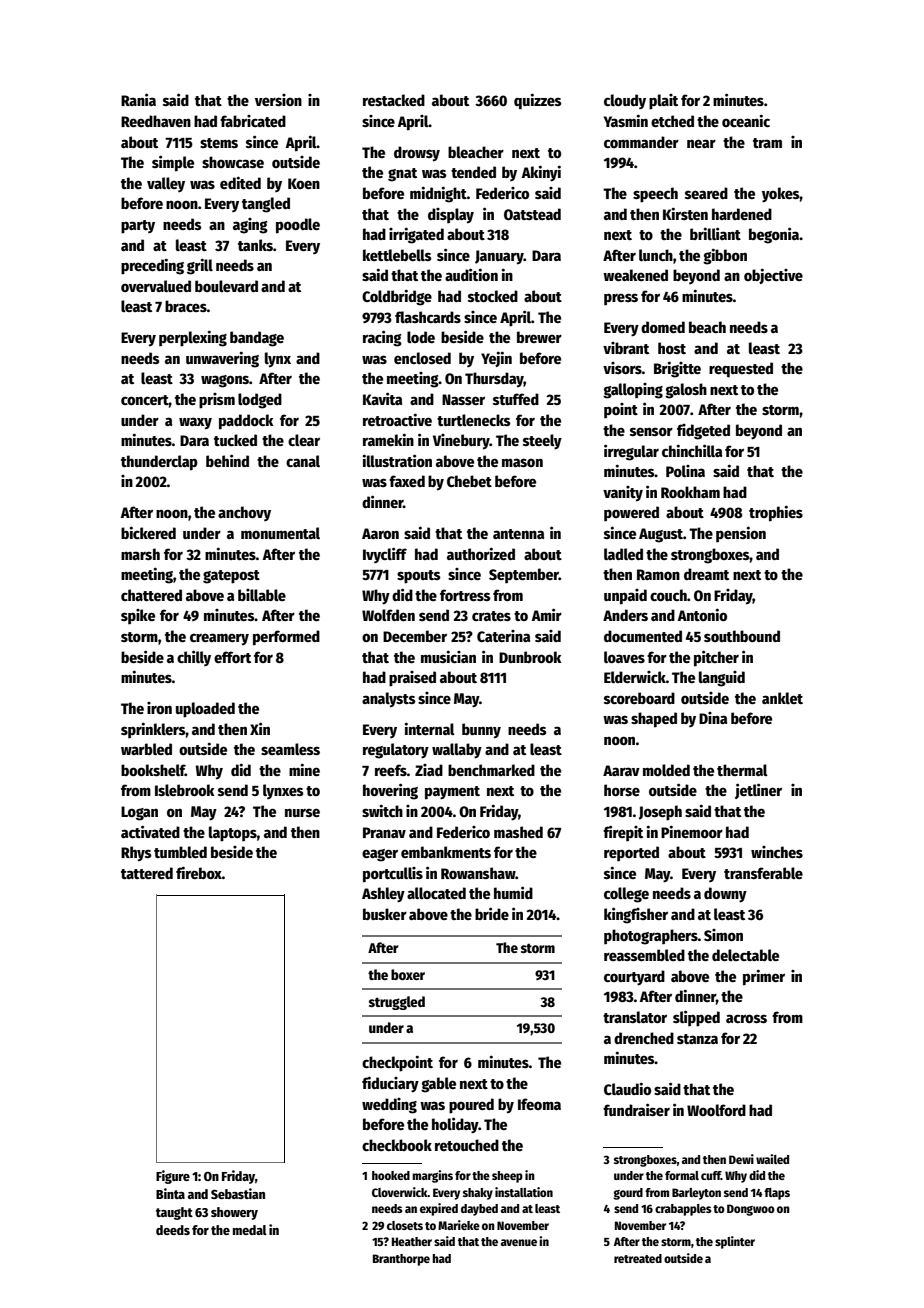 The width and height of the image is (924, 1308). What do you see at coordinates (519, 1242) in the image?
I see `avenue` at bounding box center [519, 1242].
